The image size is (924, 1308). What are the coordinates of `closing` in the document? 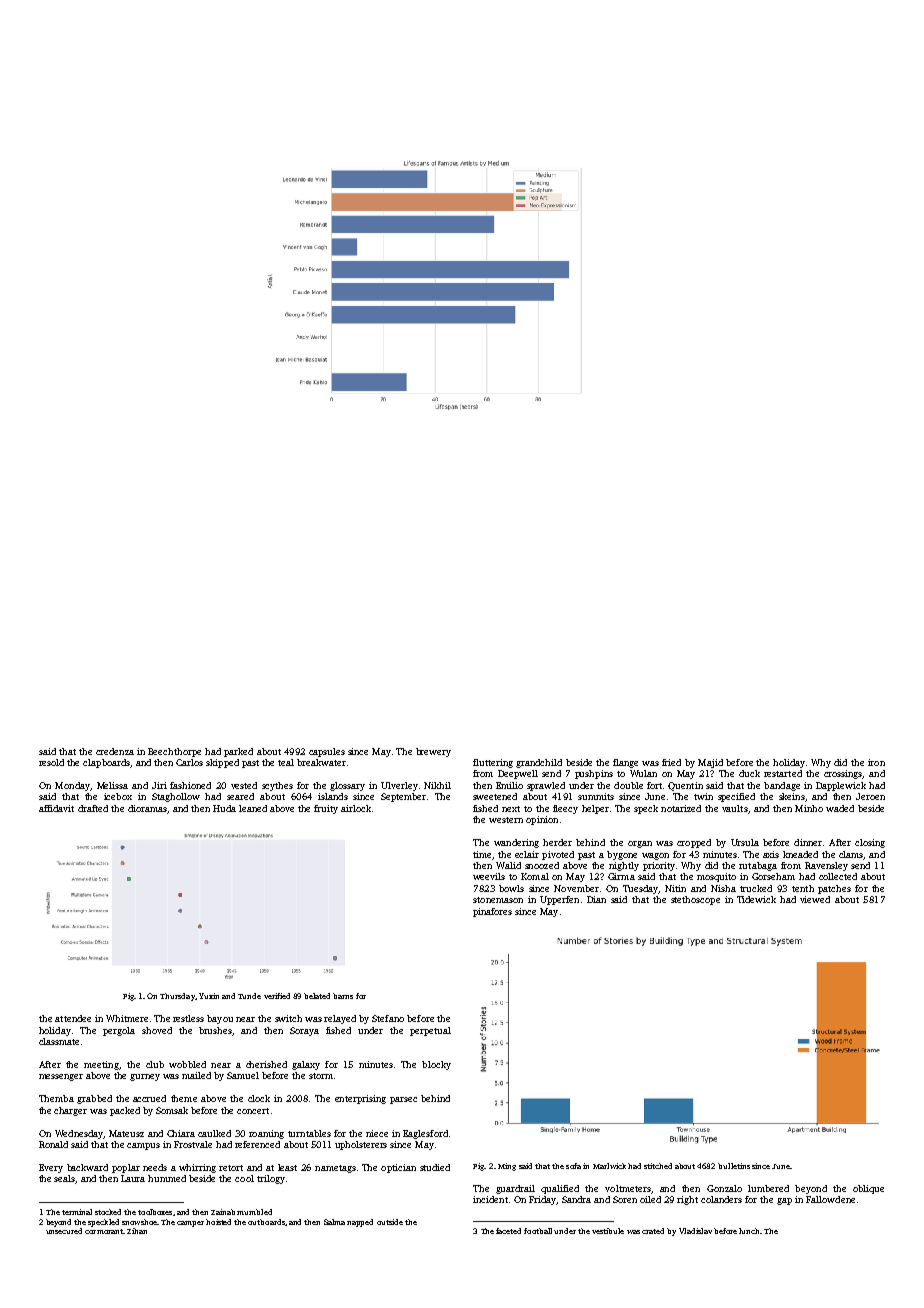 It's located at (870, 843).
